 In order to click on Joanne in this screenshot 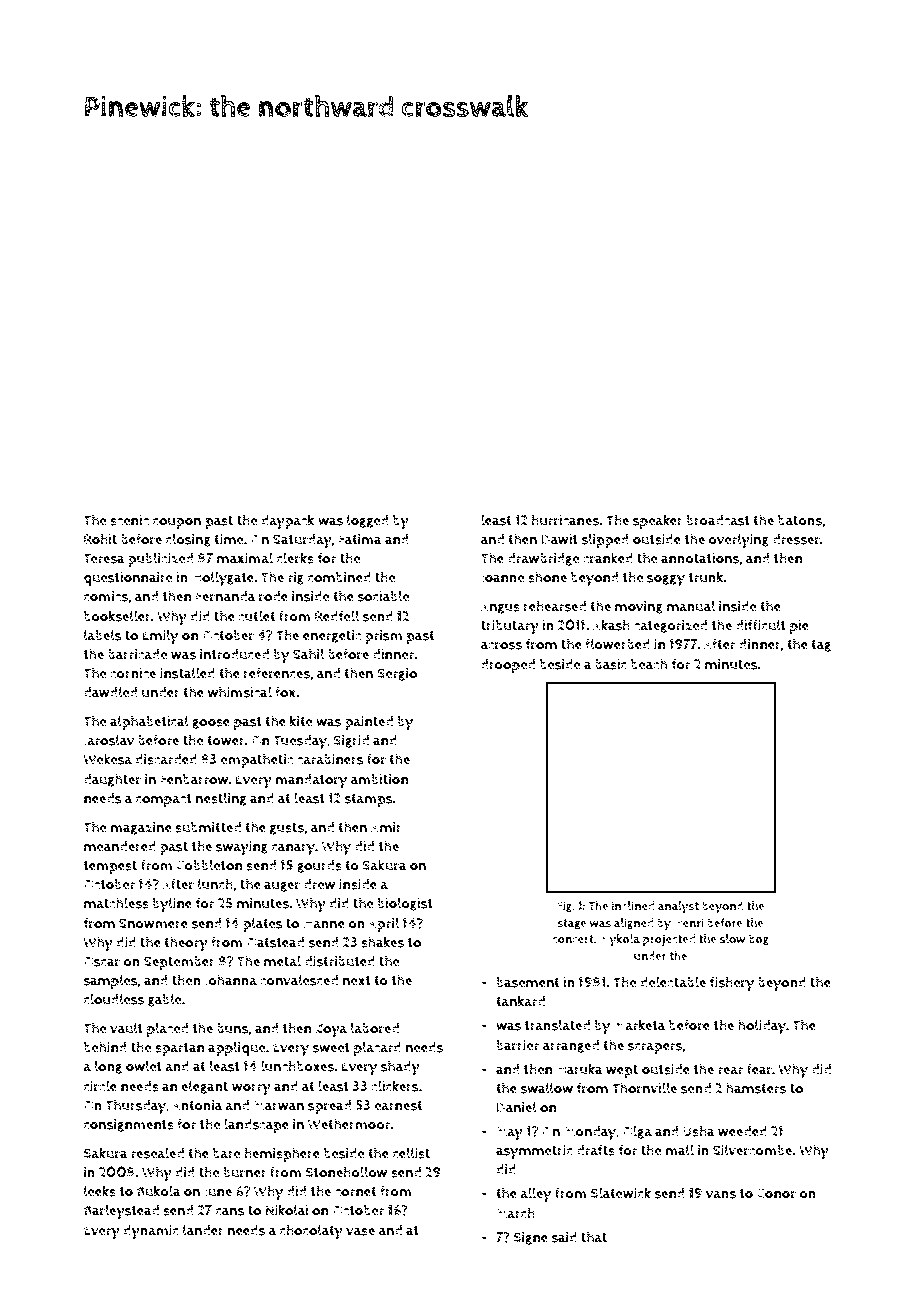, I will do `click(502, 578)`.
